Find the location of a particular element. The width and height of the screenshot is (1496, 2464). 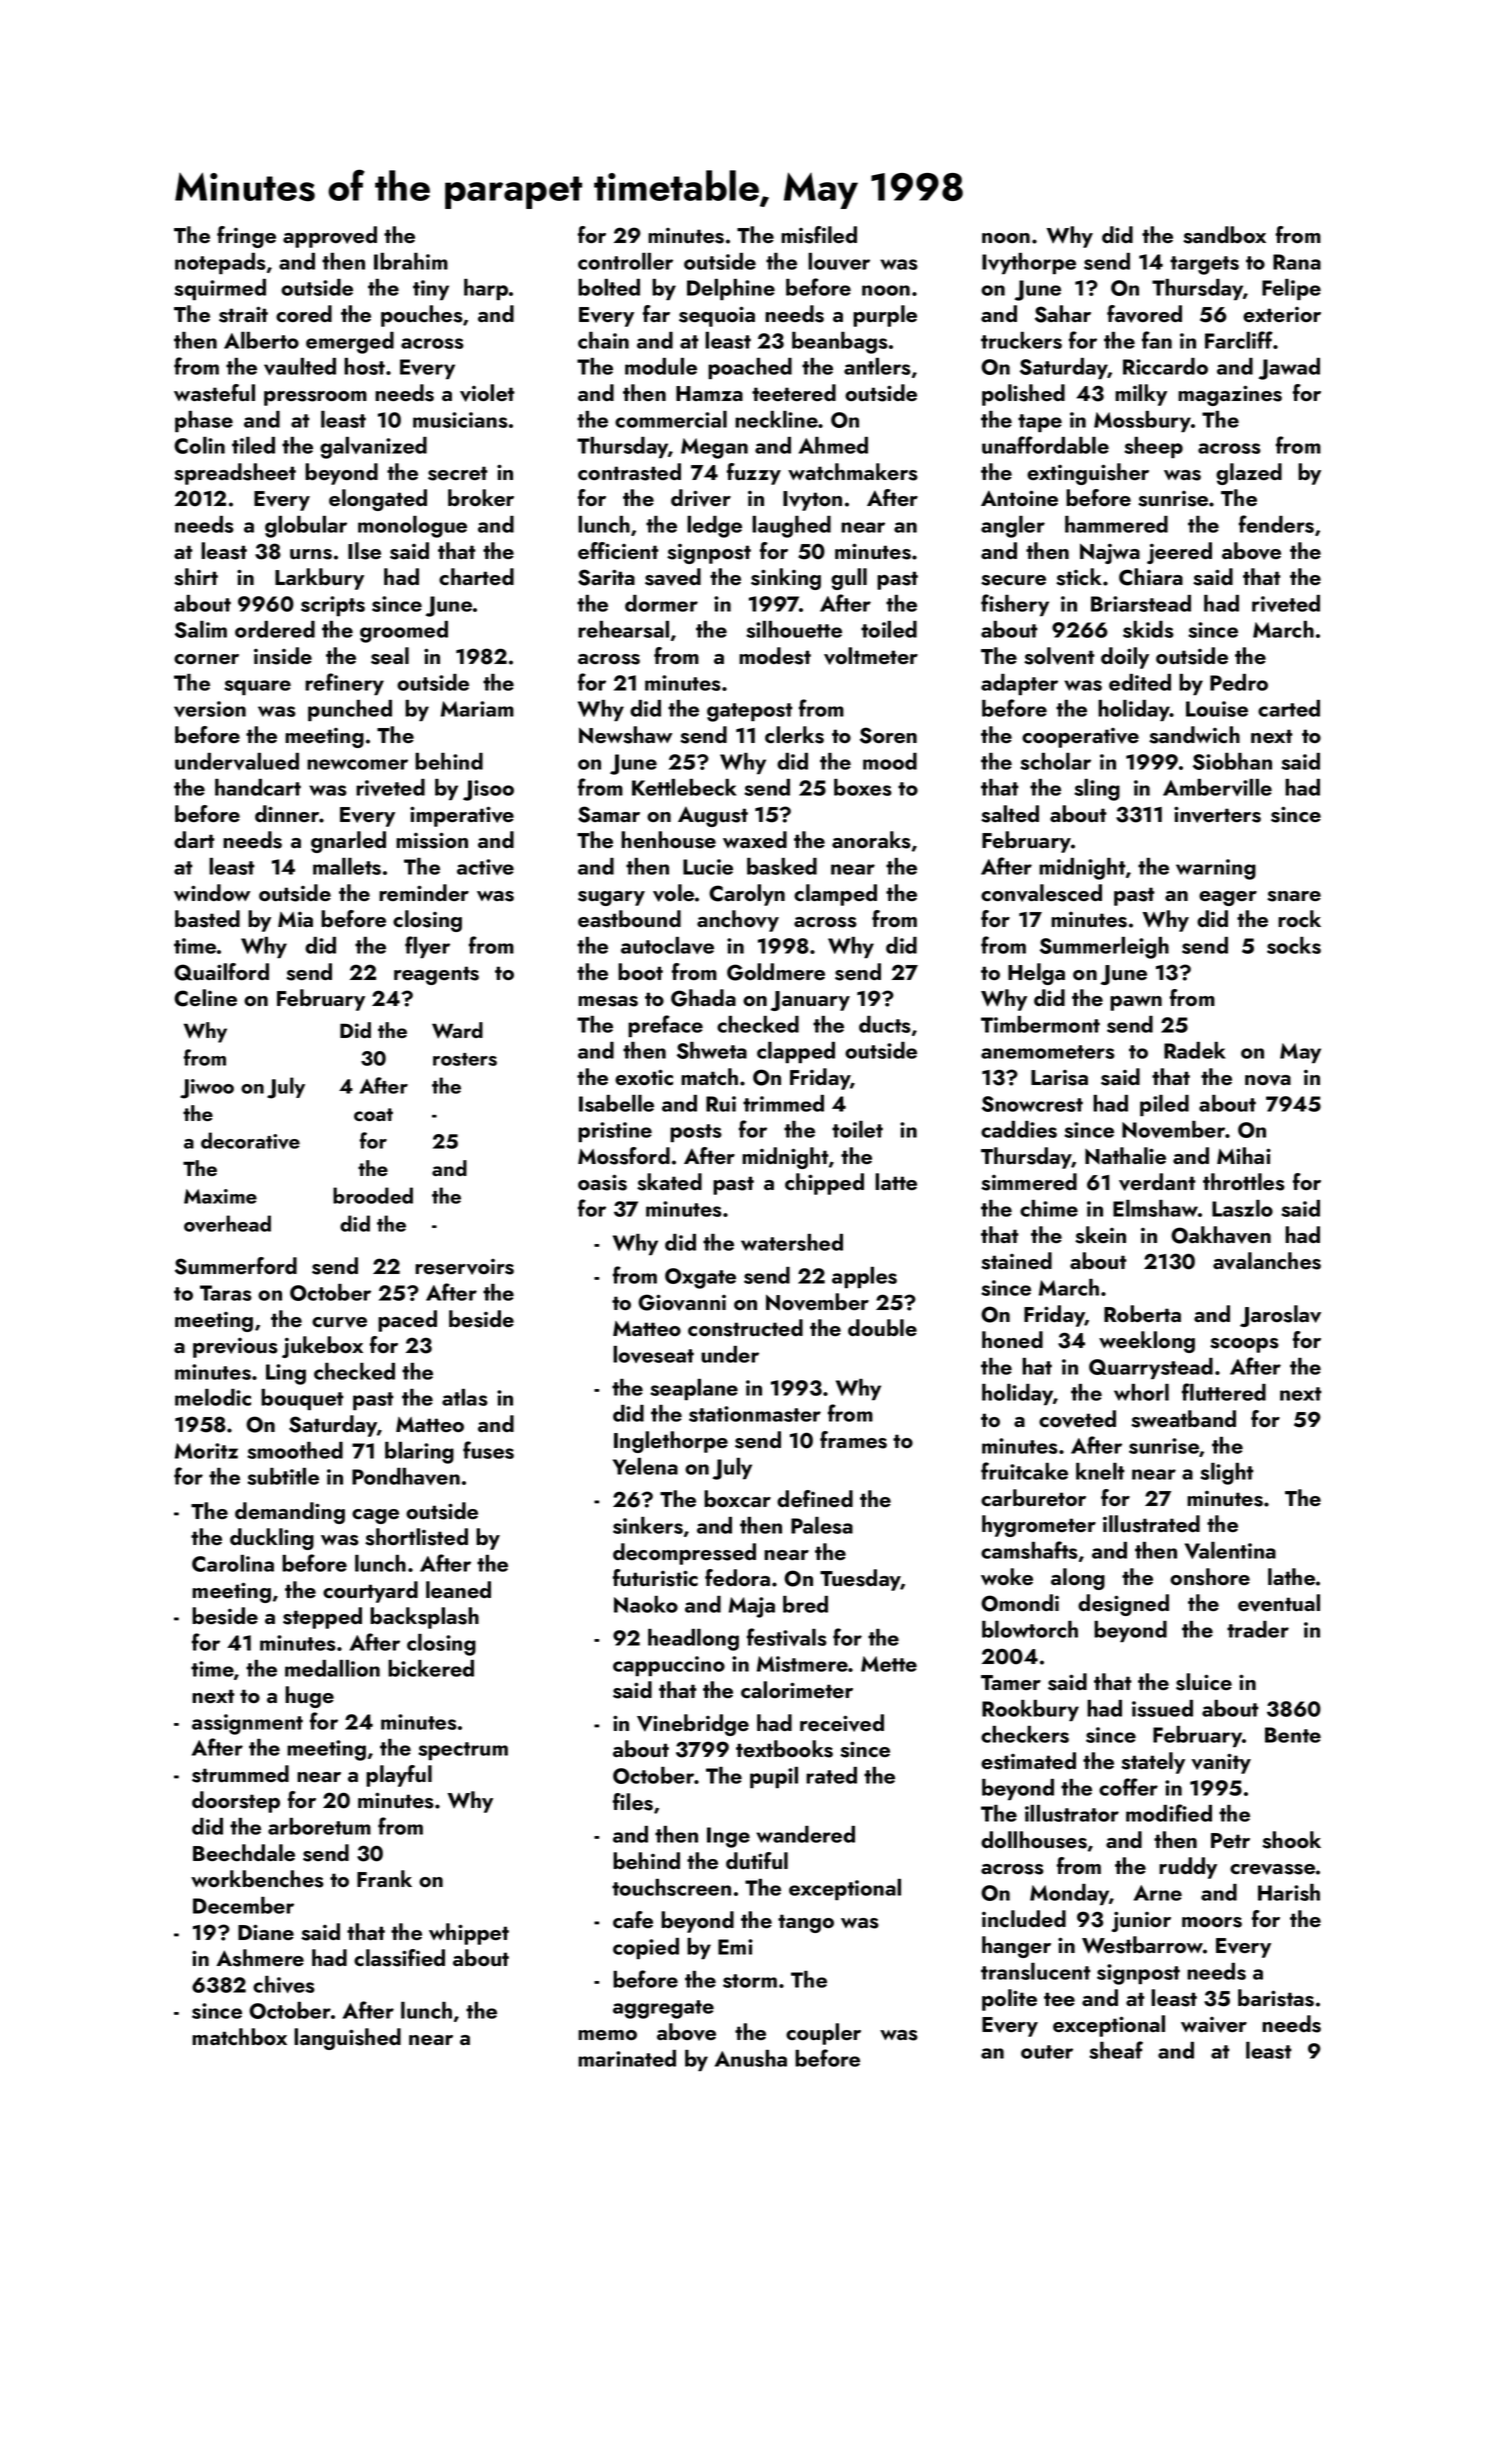

languished is located at coordinates (347, 2039).
